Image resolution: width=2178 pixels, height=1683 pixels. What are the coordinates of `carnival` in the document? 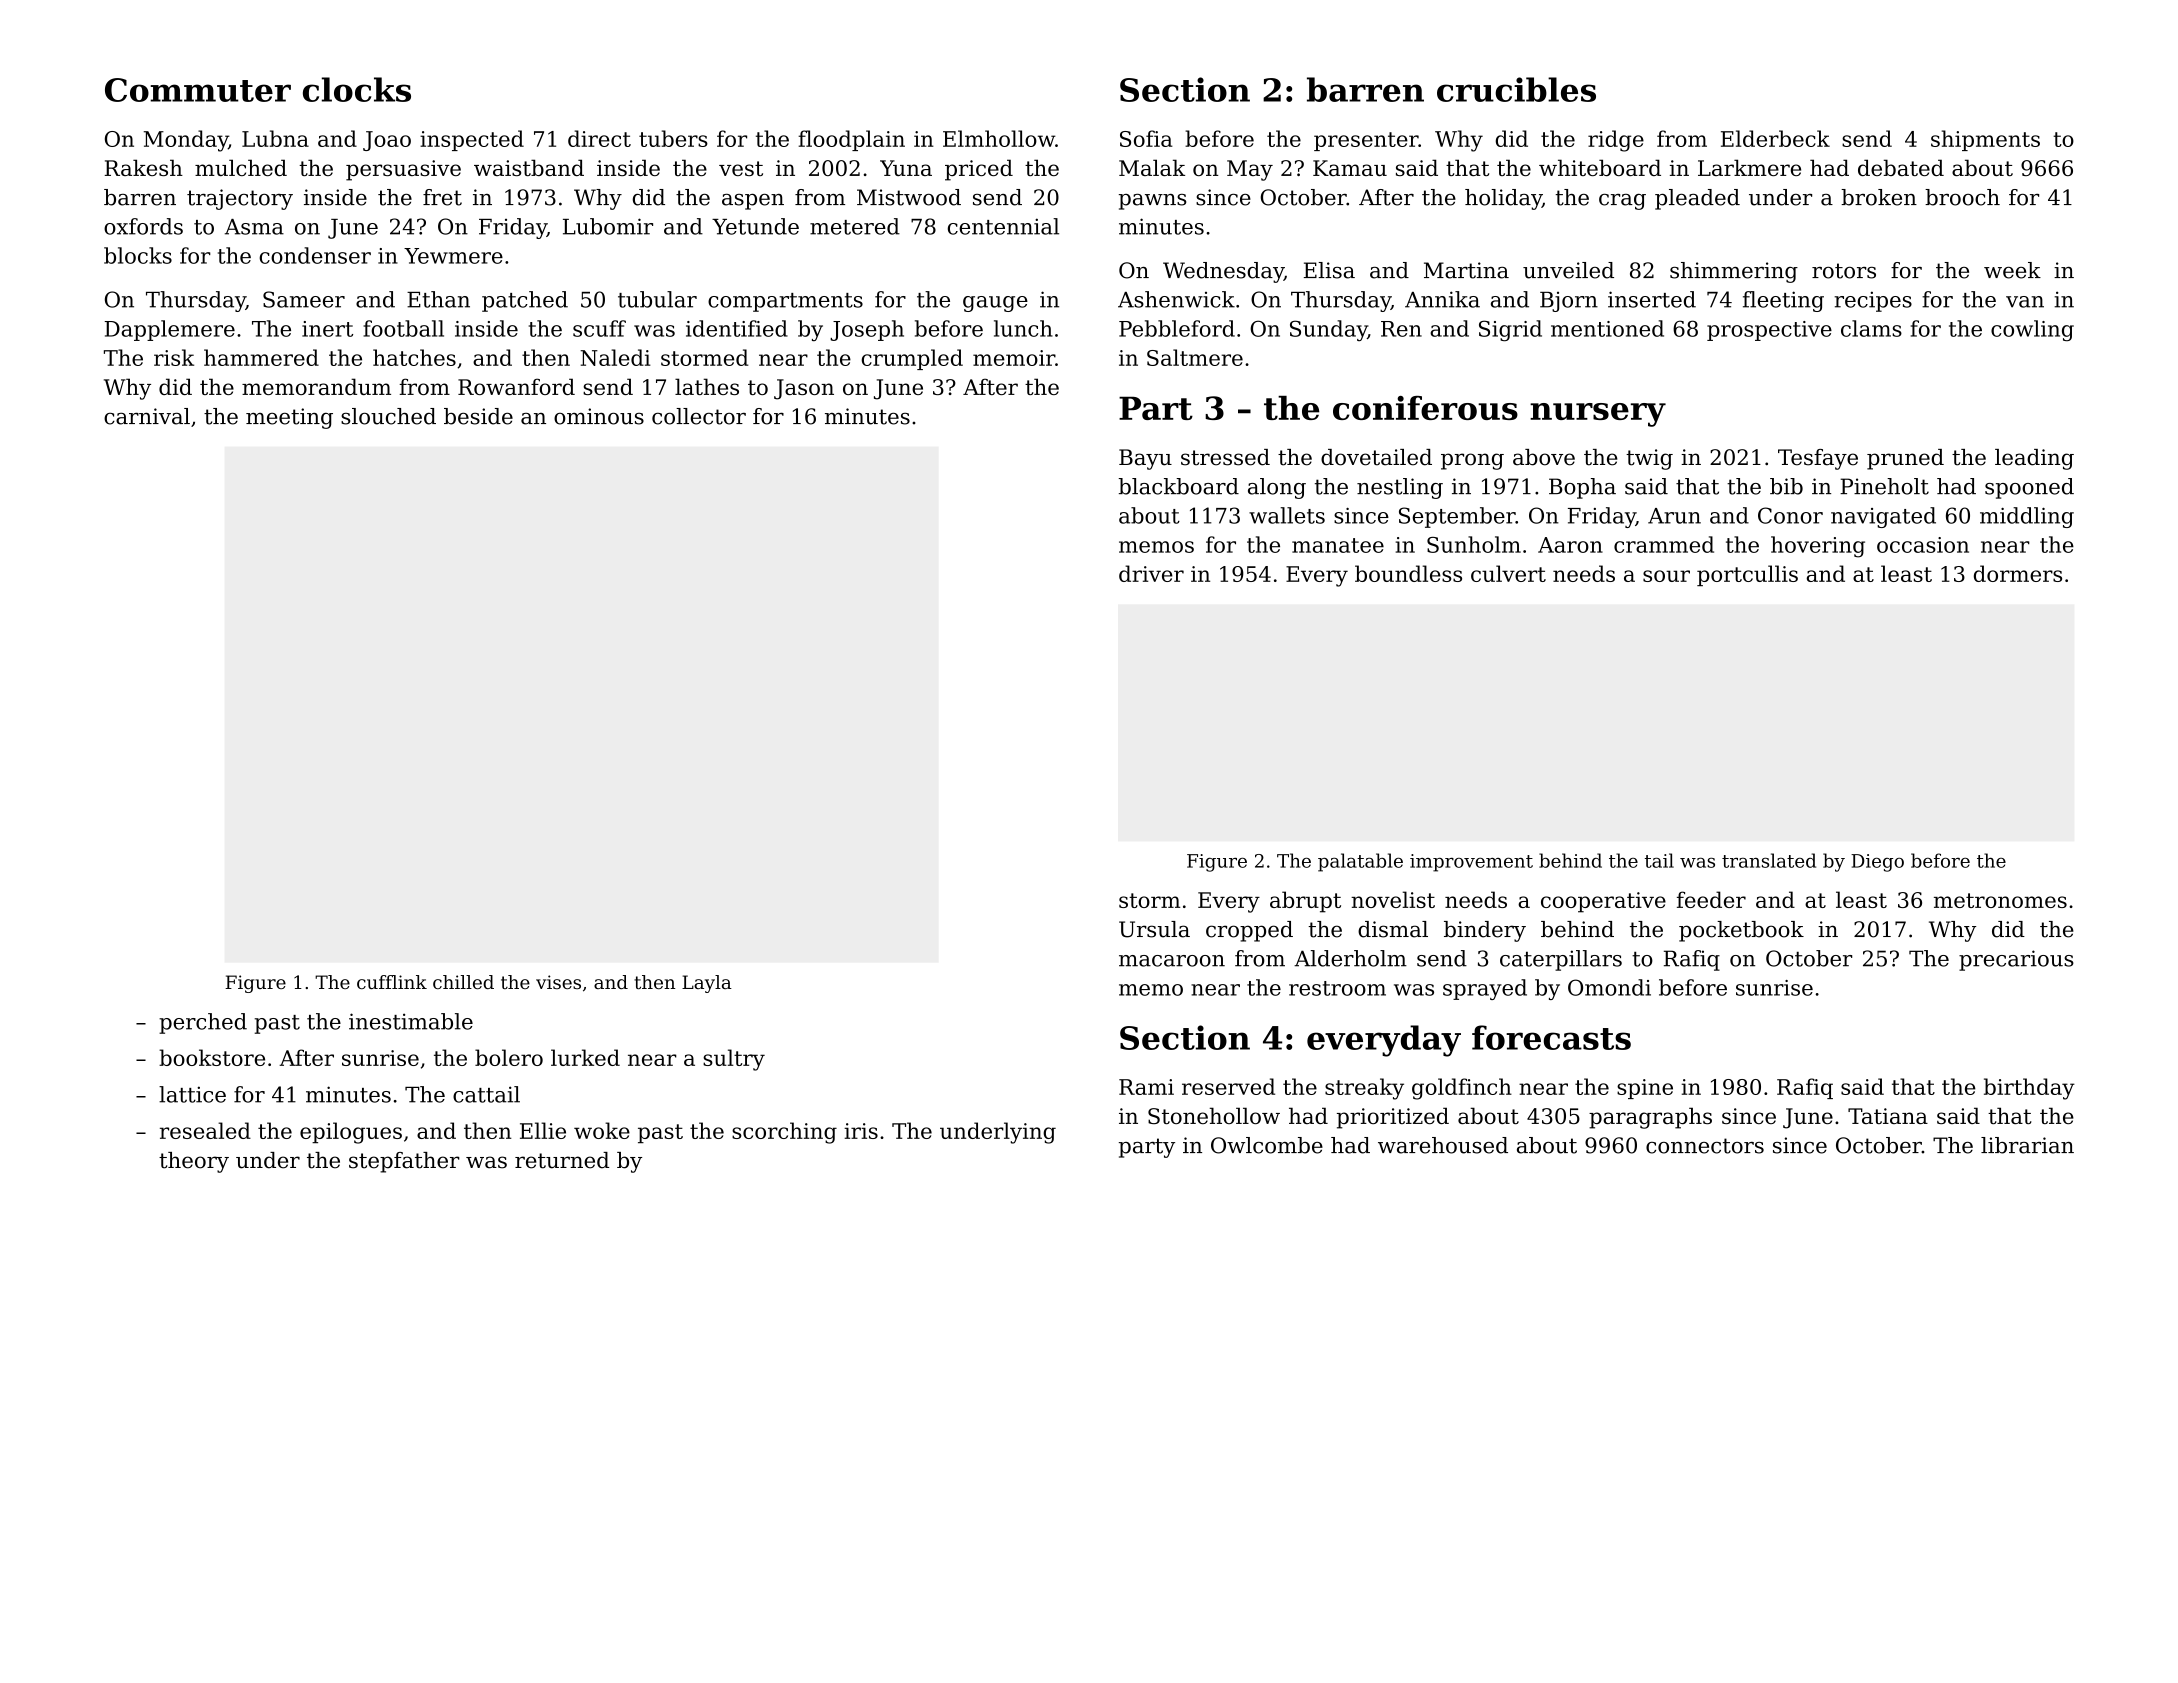 It's located at (147, 416).
